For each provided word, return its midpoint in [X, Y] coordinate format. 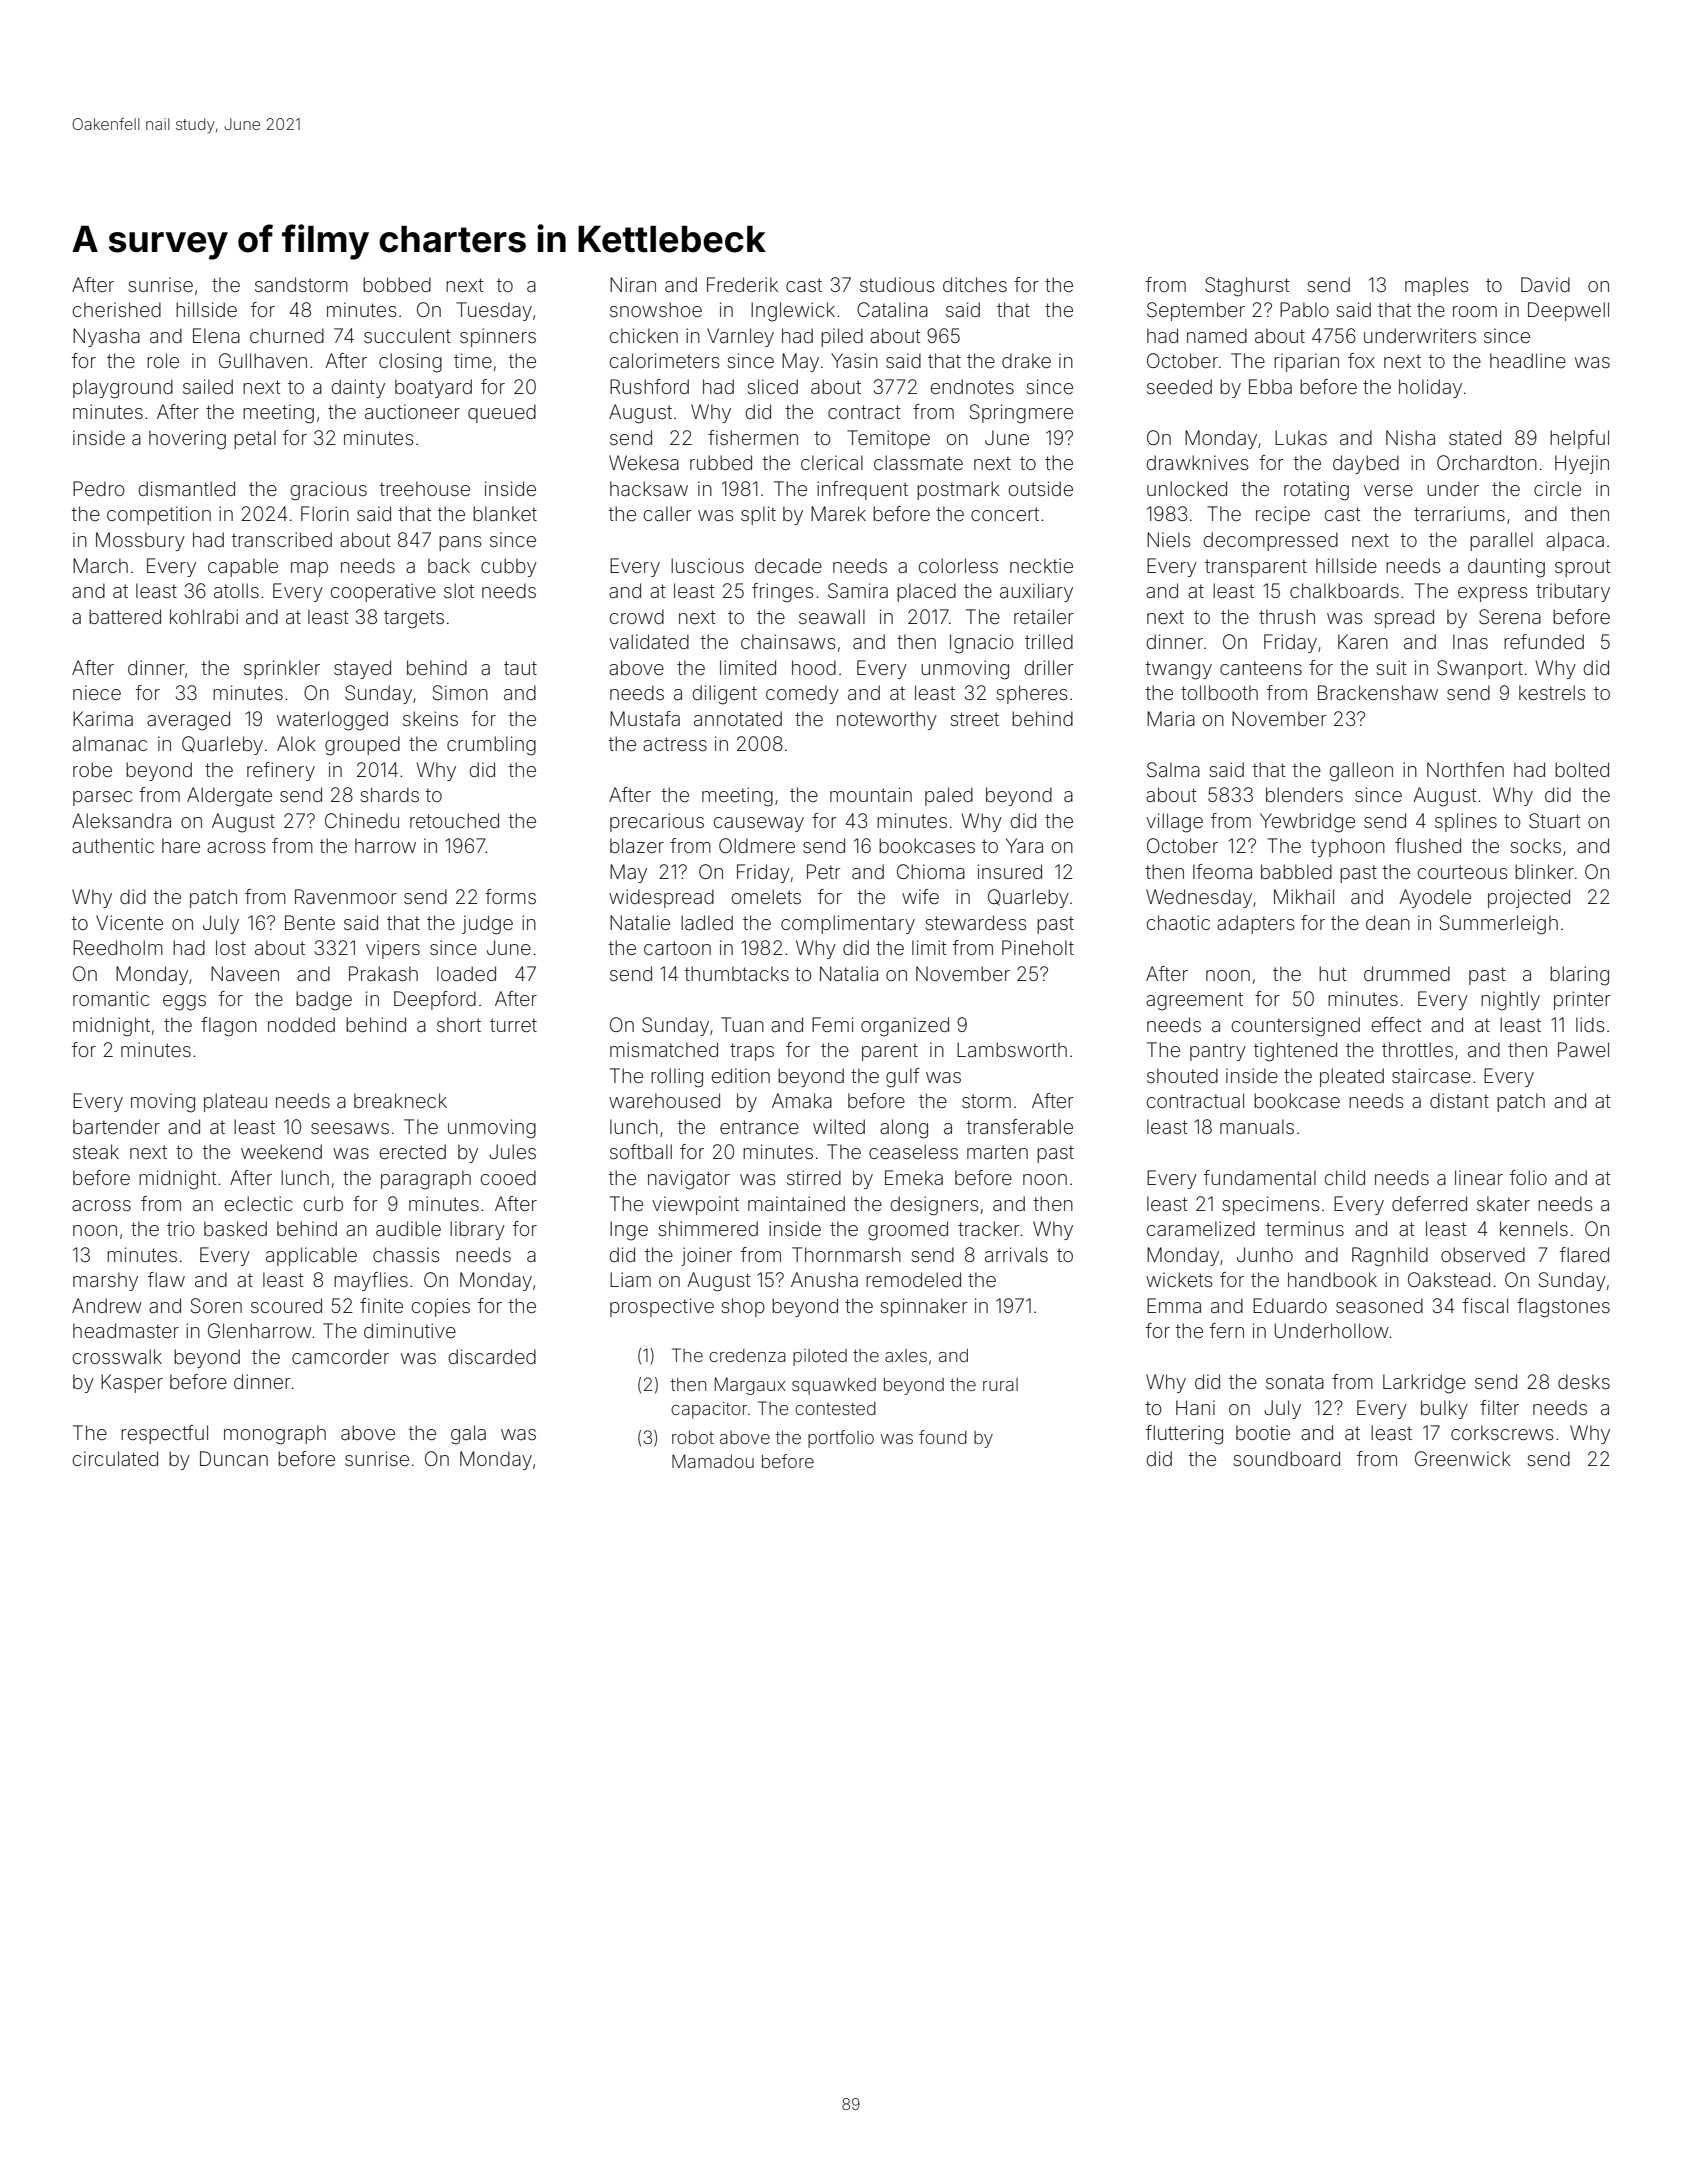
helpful [1579, 439]
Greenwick [1463, 1458]
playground [123, 389]
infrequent [862, 490]
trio [181, 1228]
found [943, 1437]
